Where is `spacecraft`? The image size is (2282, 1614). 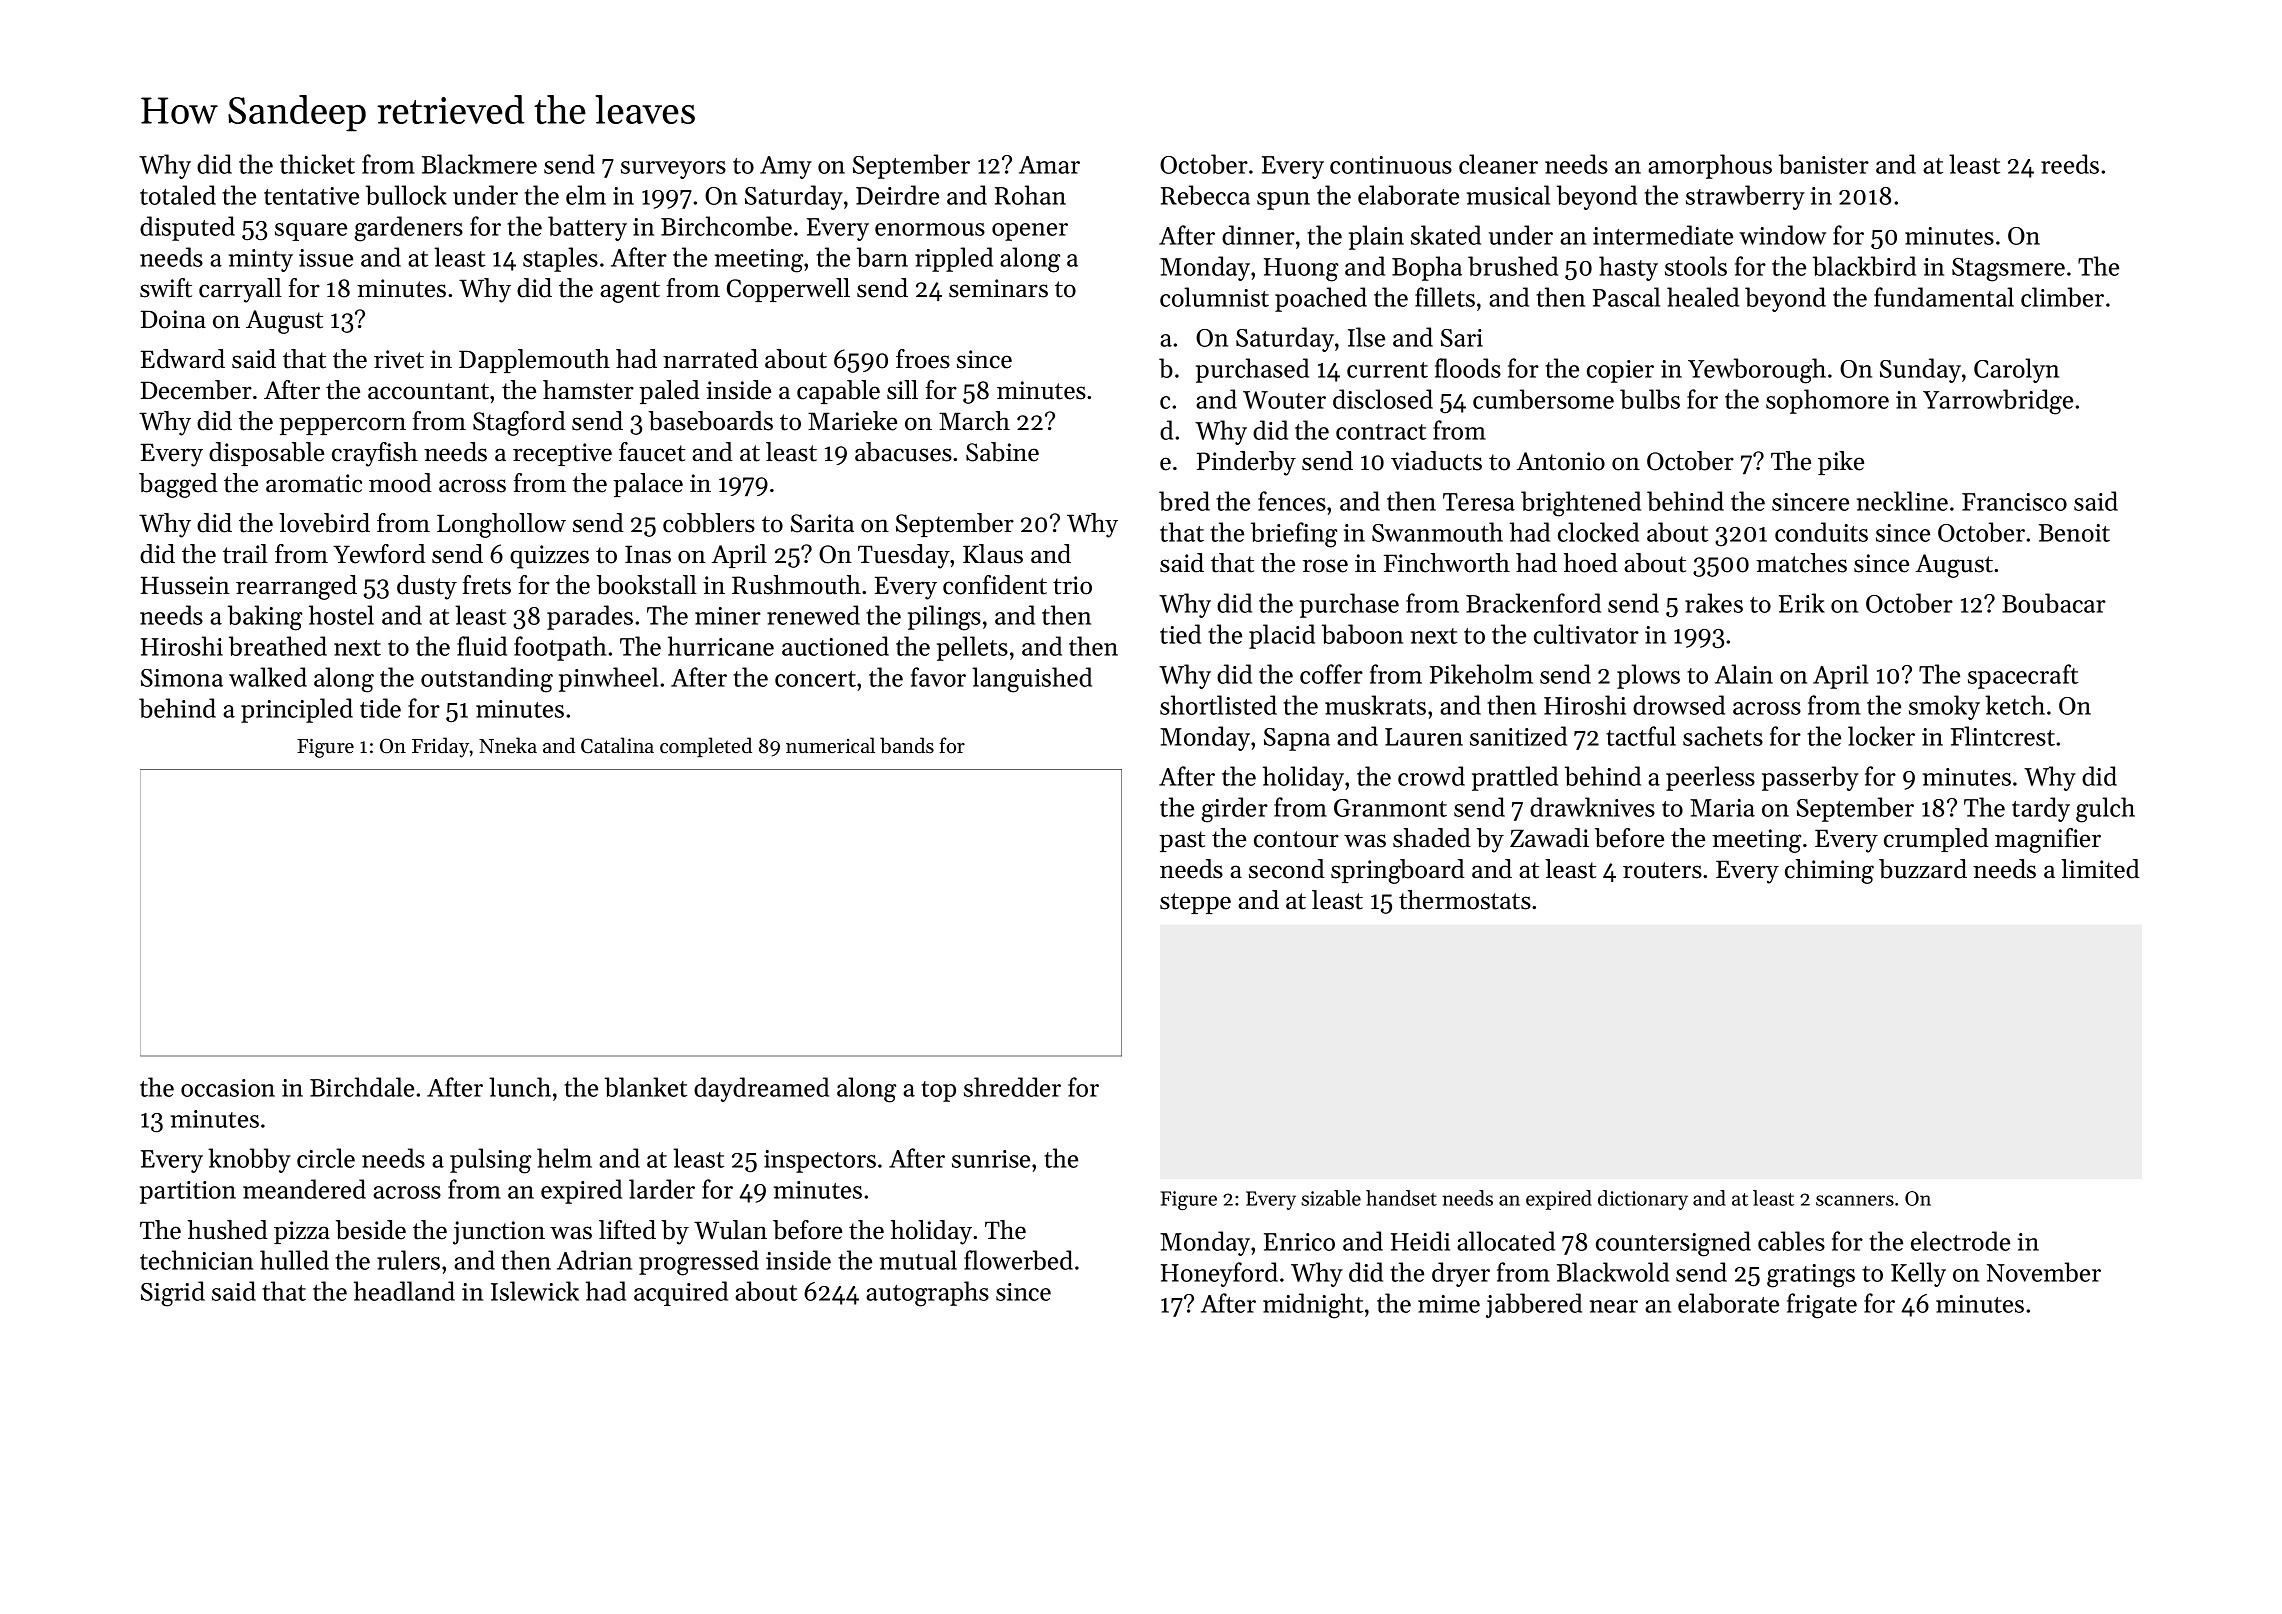 spacecraft is located at coordinates (2023, 676).
